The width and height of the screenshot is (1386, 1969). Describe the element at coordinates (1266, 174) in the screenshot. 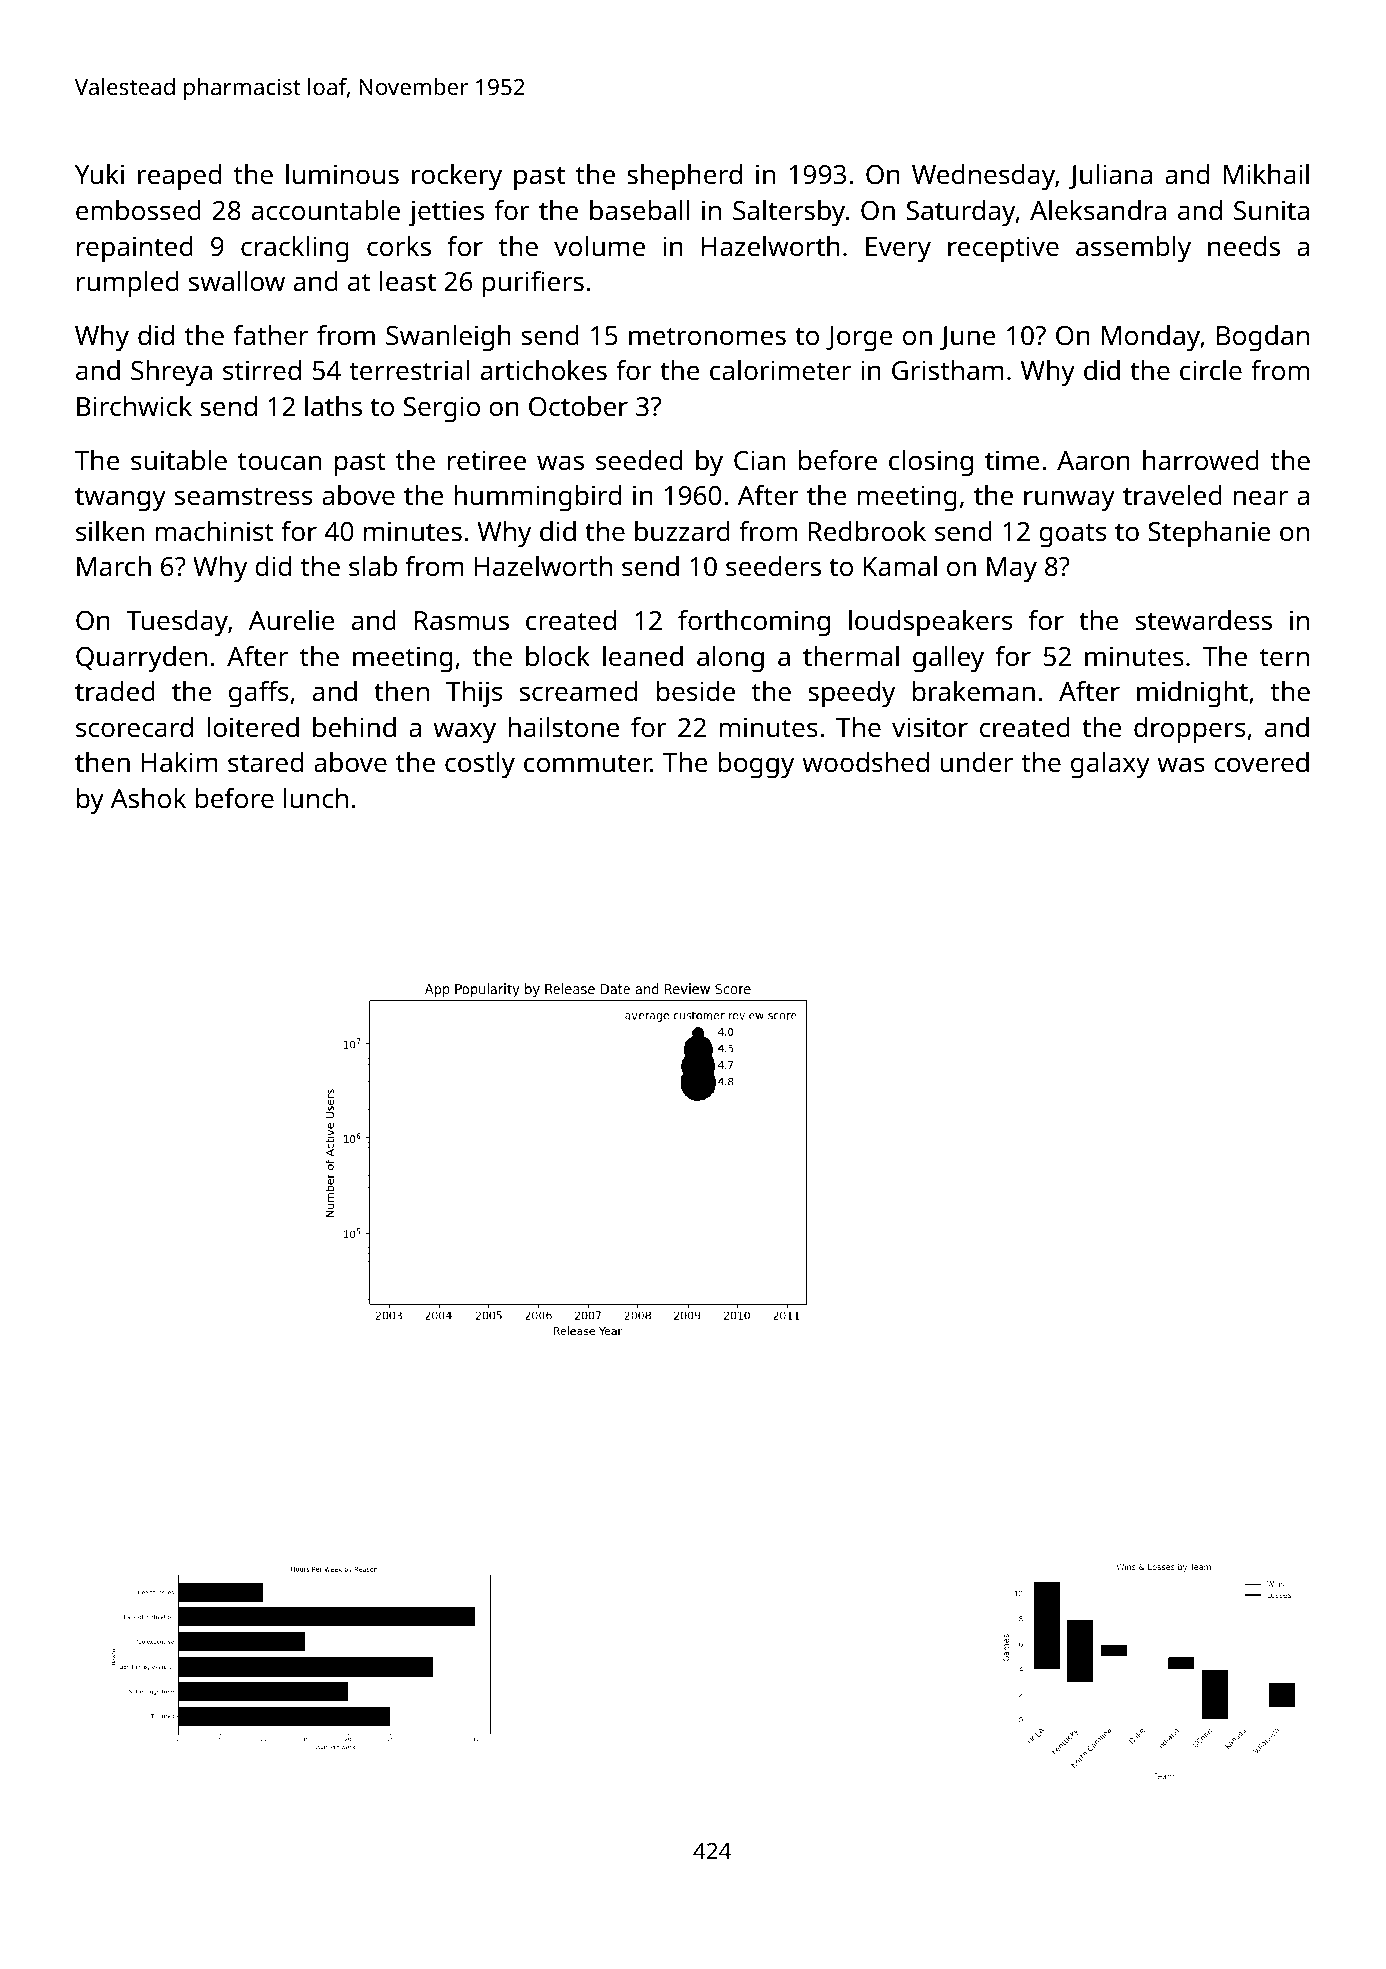

I see `Mikhail` at that location.
